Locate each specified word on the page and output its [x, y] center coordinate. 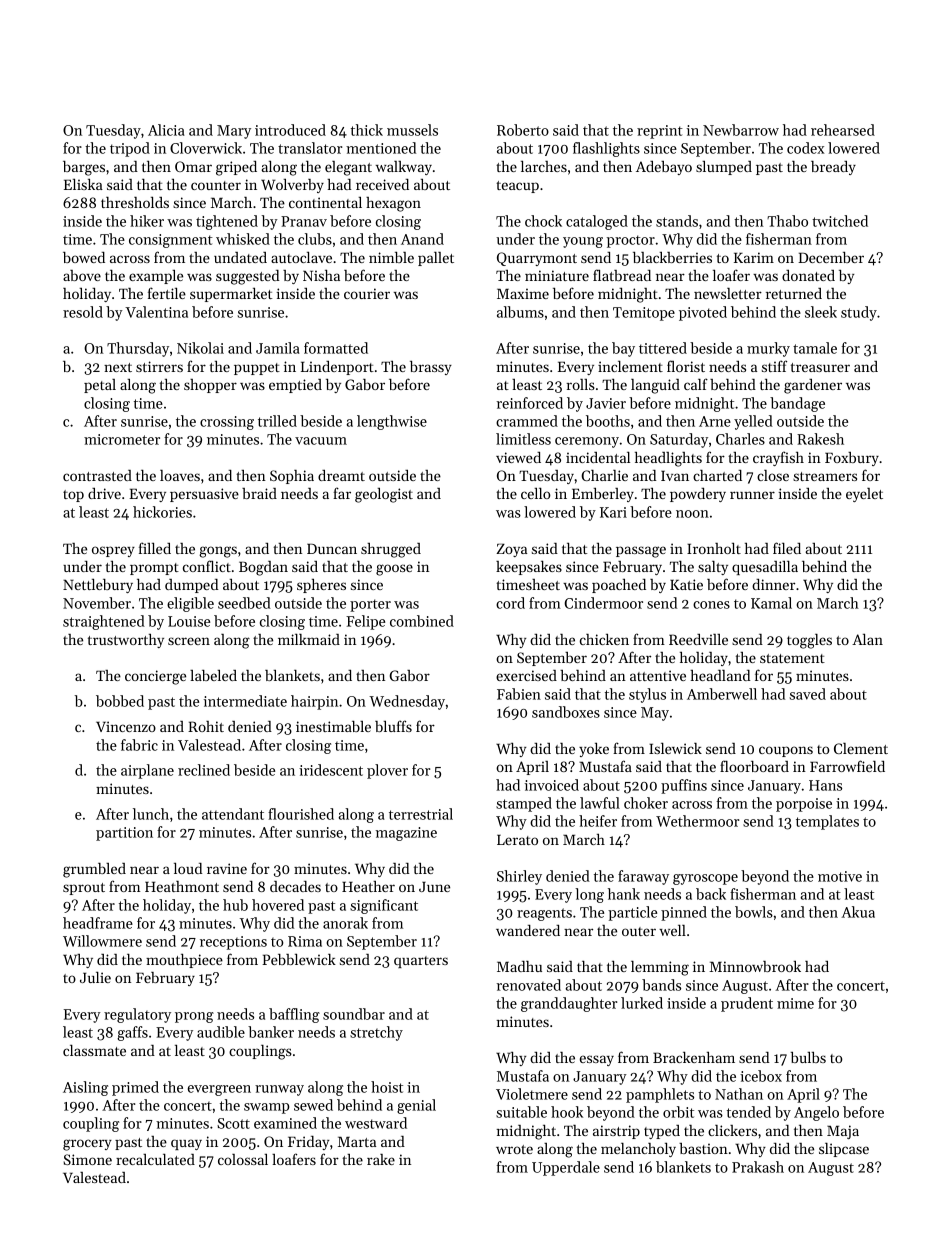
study [859, 313]
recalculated [155, 1159]
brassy [431, 368]
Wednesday [407, 702]
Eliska [83, 184]
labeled [213, 675]
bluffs [393, 726]
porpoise [804, 805]
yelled [753, 422]
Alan [867, 639]
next [118, 367]
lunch [151, 814]
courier [367, 293]
